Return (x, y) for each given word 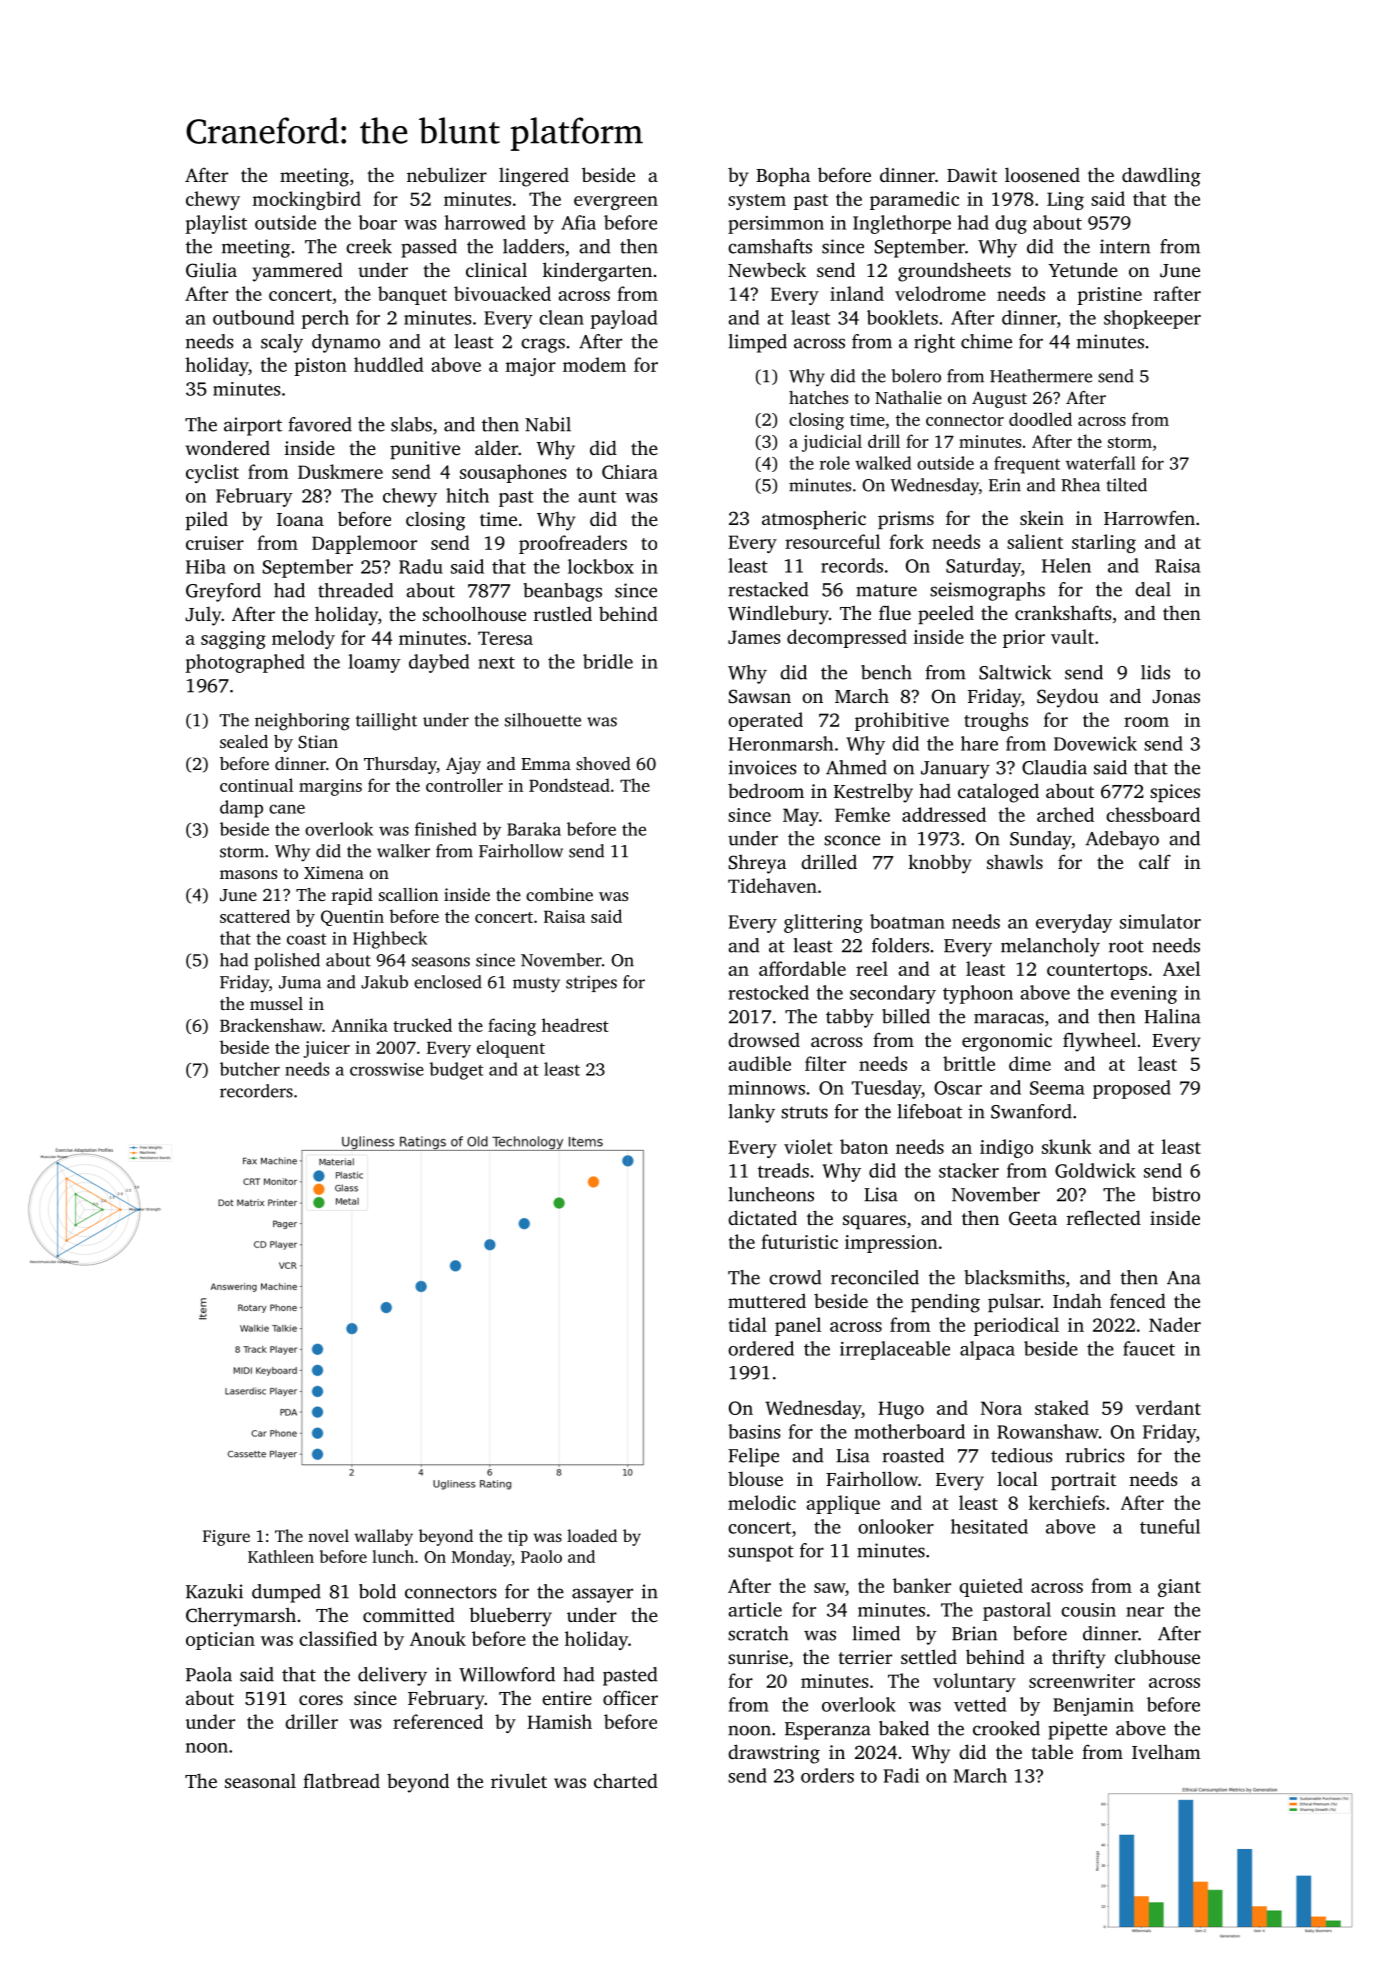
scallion (408, 894)
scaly (282, 343)
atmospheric (814, 519)
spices (1175, 793)
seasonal (260, 1780)
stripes (591, 983)
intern (1125, 246)
